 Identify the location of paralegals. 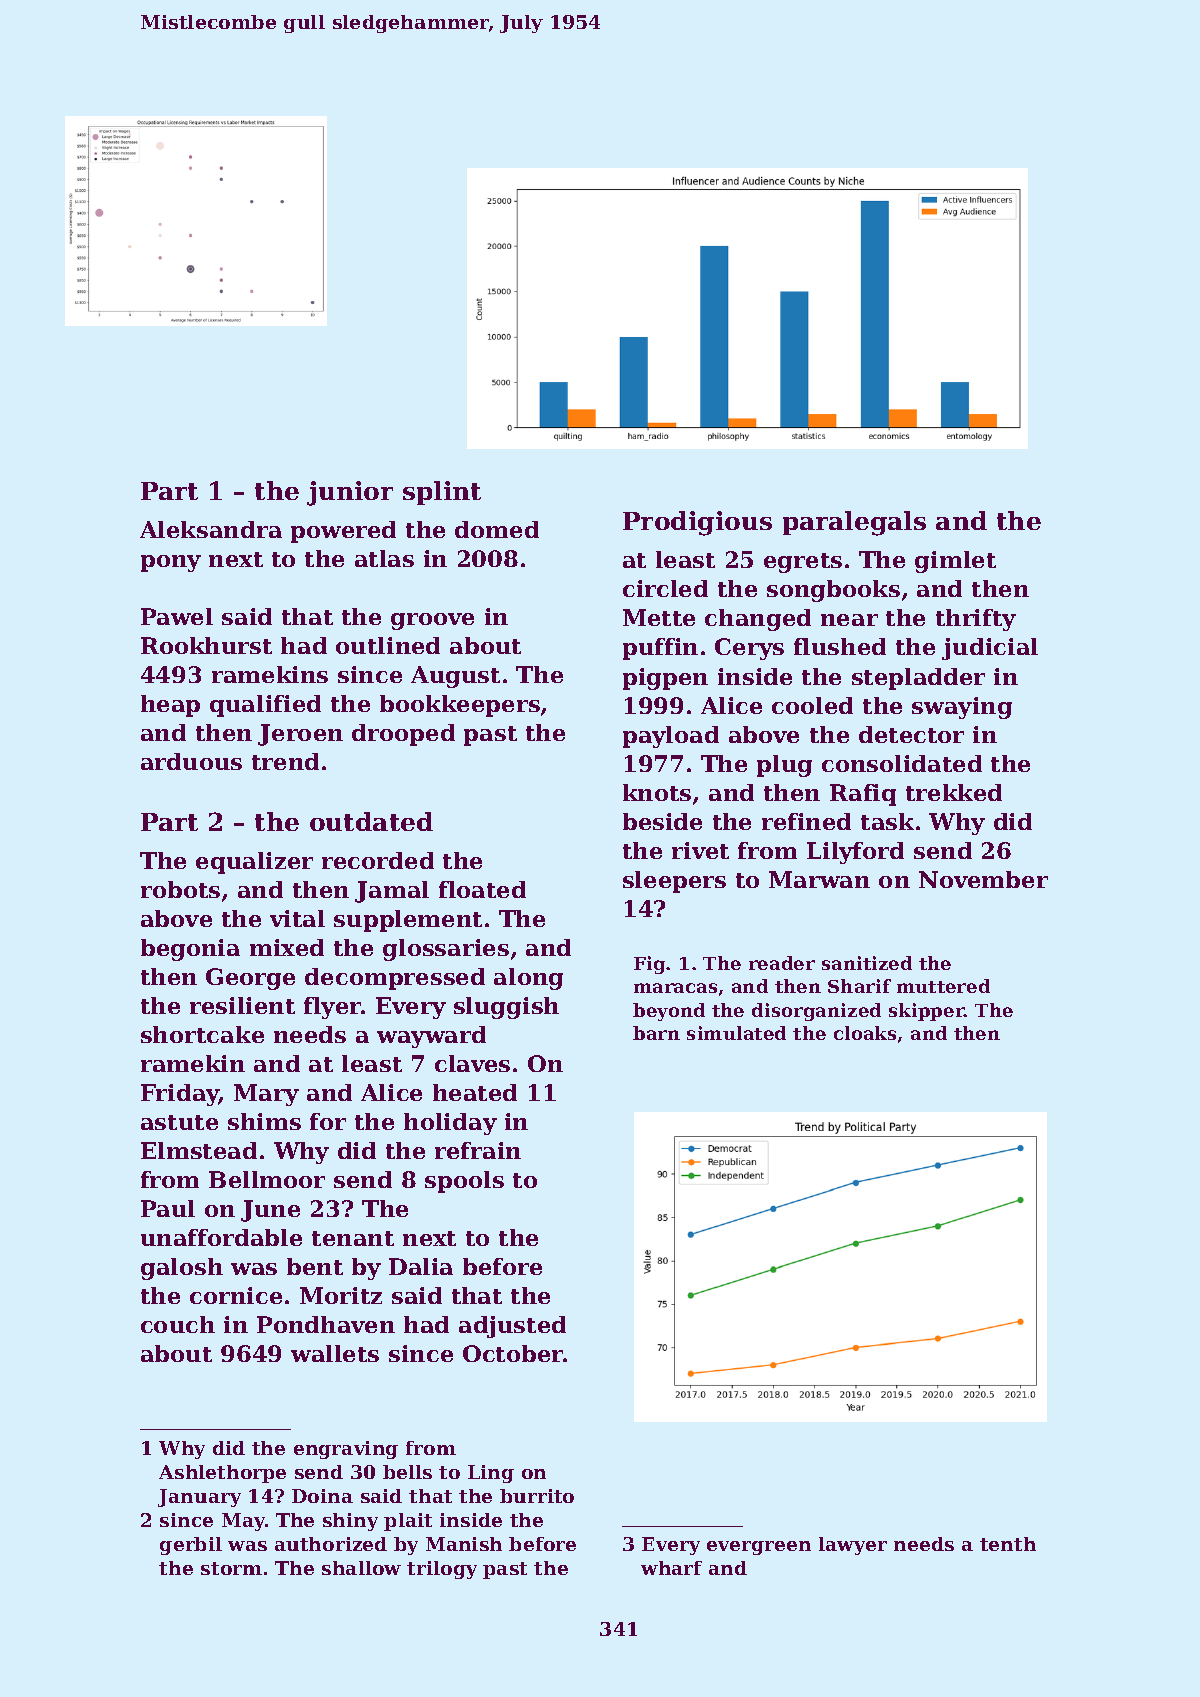
(854, 523).
